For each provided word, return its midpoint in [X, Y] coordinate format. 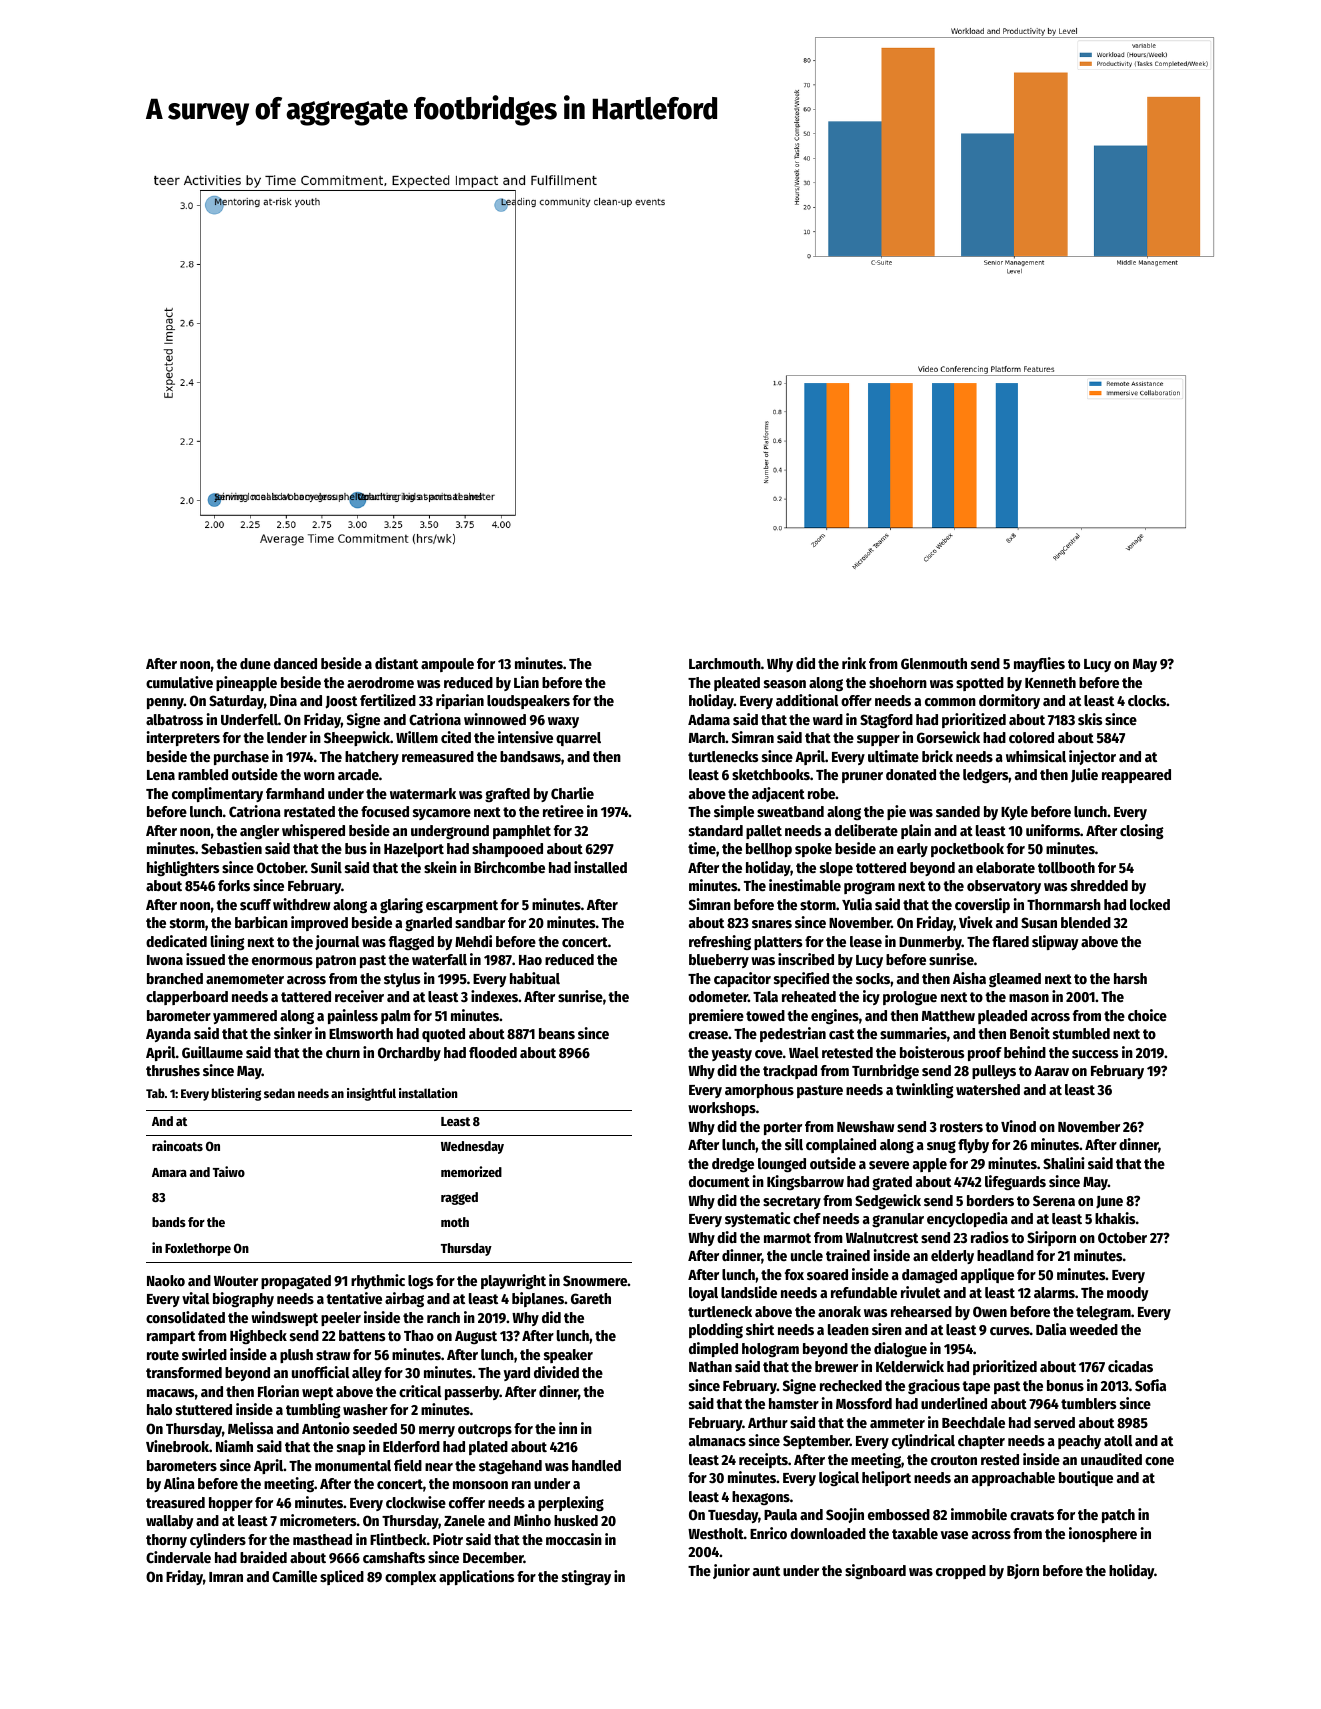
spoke [813, 850]
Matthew [948, 1015]
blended [1086, 922]
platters [778, 943]
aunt [766, 1571]
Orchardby [409, 1054]
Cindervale [178, 1557]
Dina [283, 700]
